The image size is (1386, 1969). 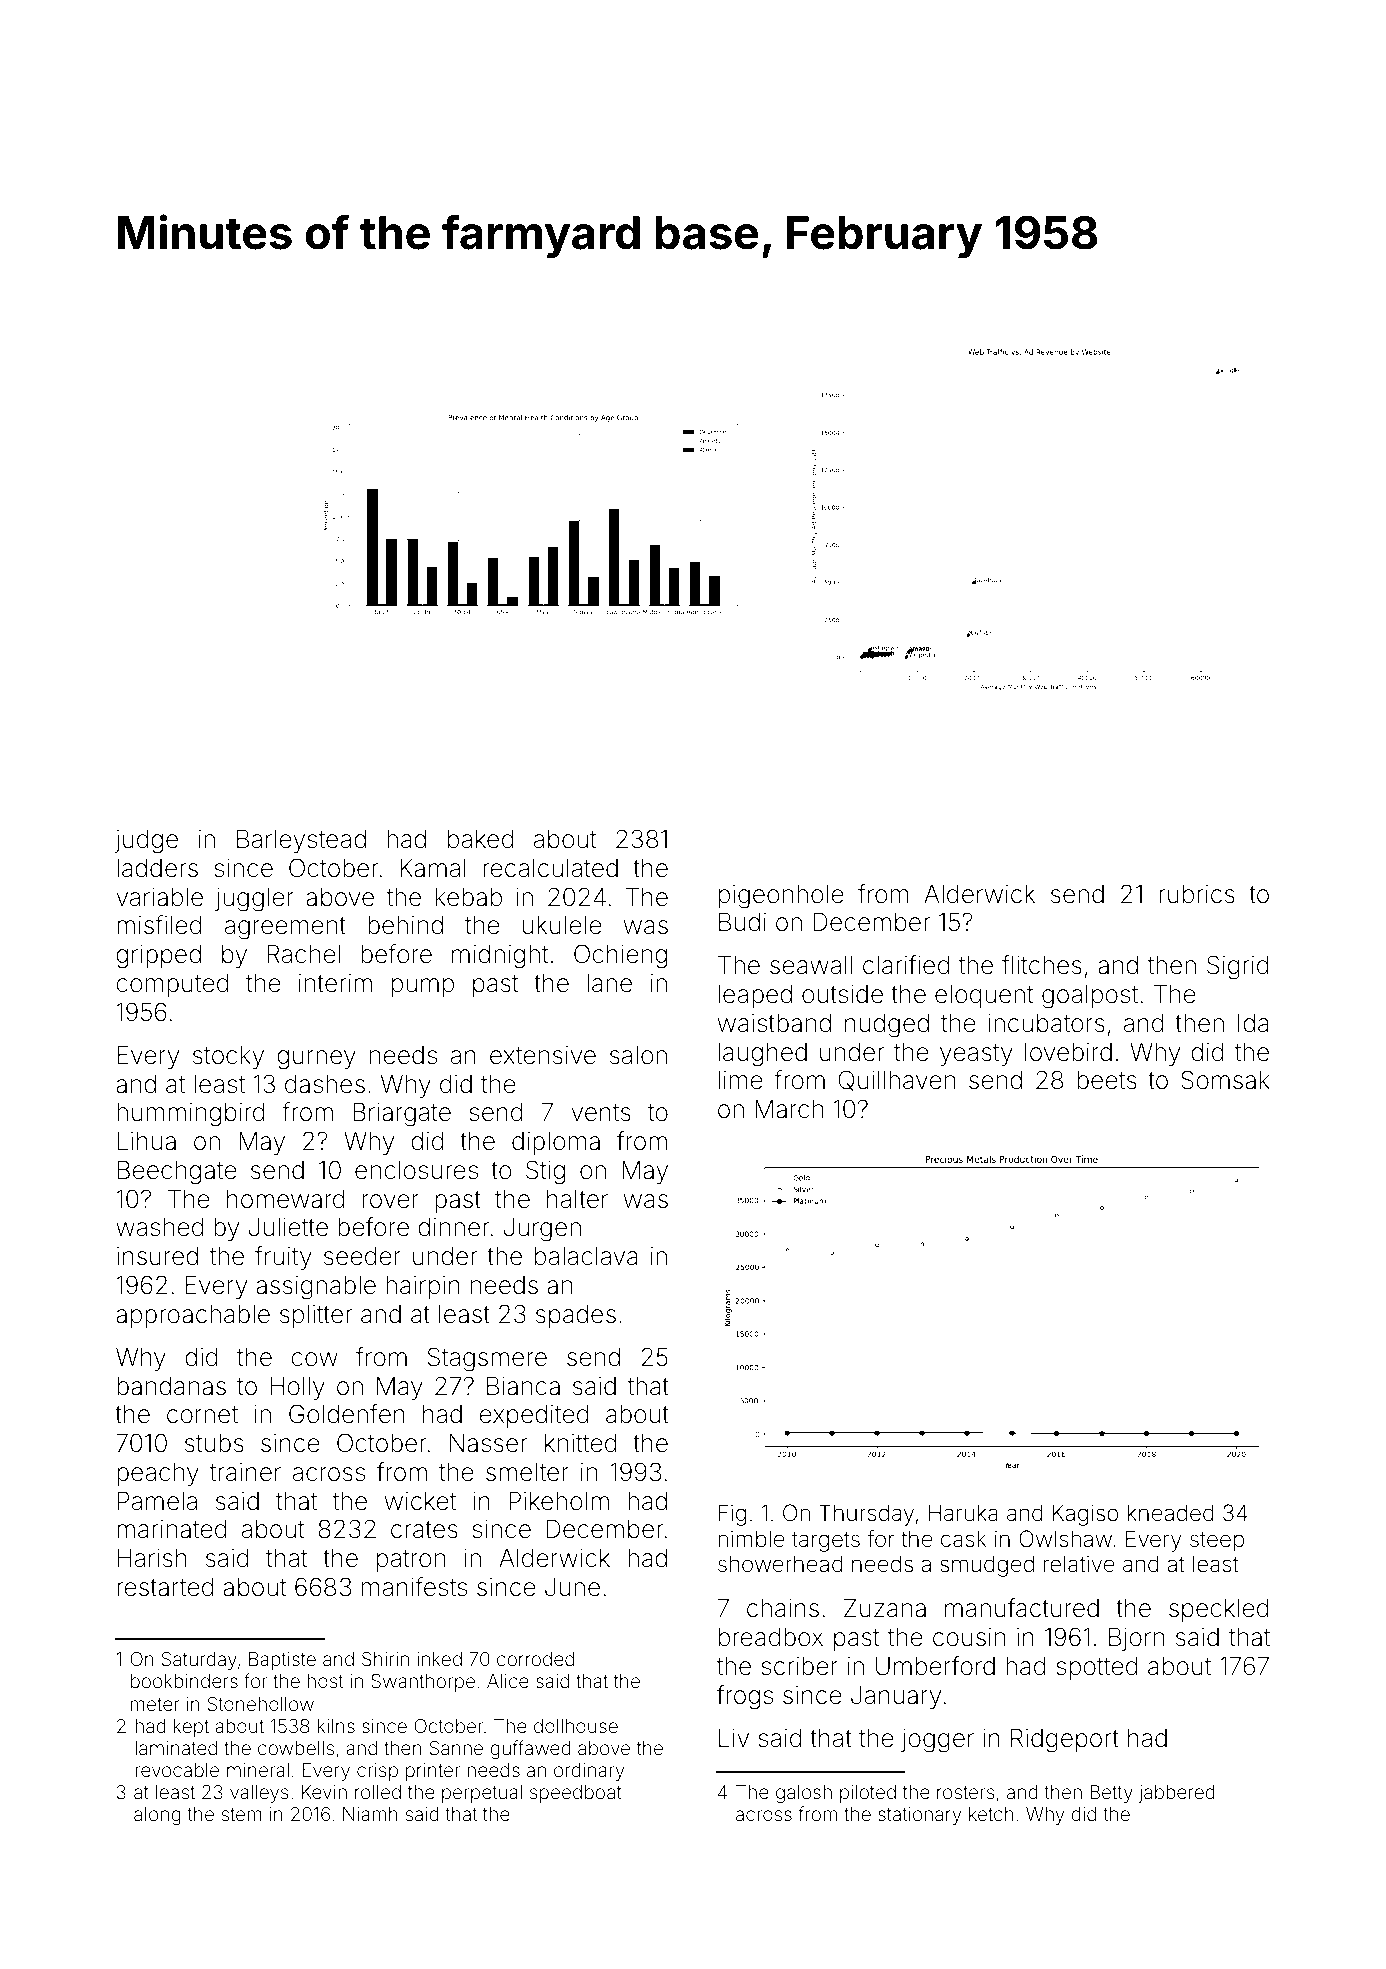 I want to click on rubrics, so click(x=1197, y=894).
